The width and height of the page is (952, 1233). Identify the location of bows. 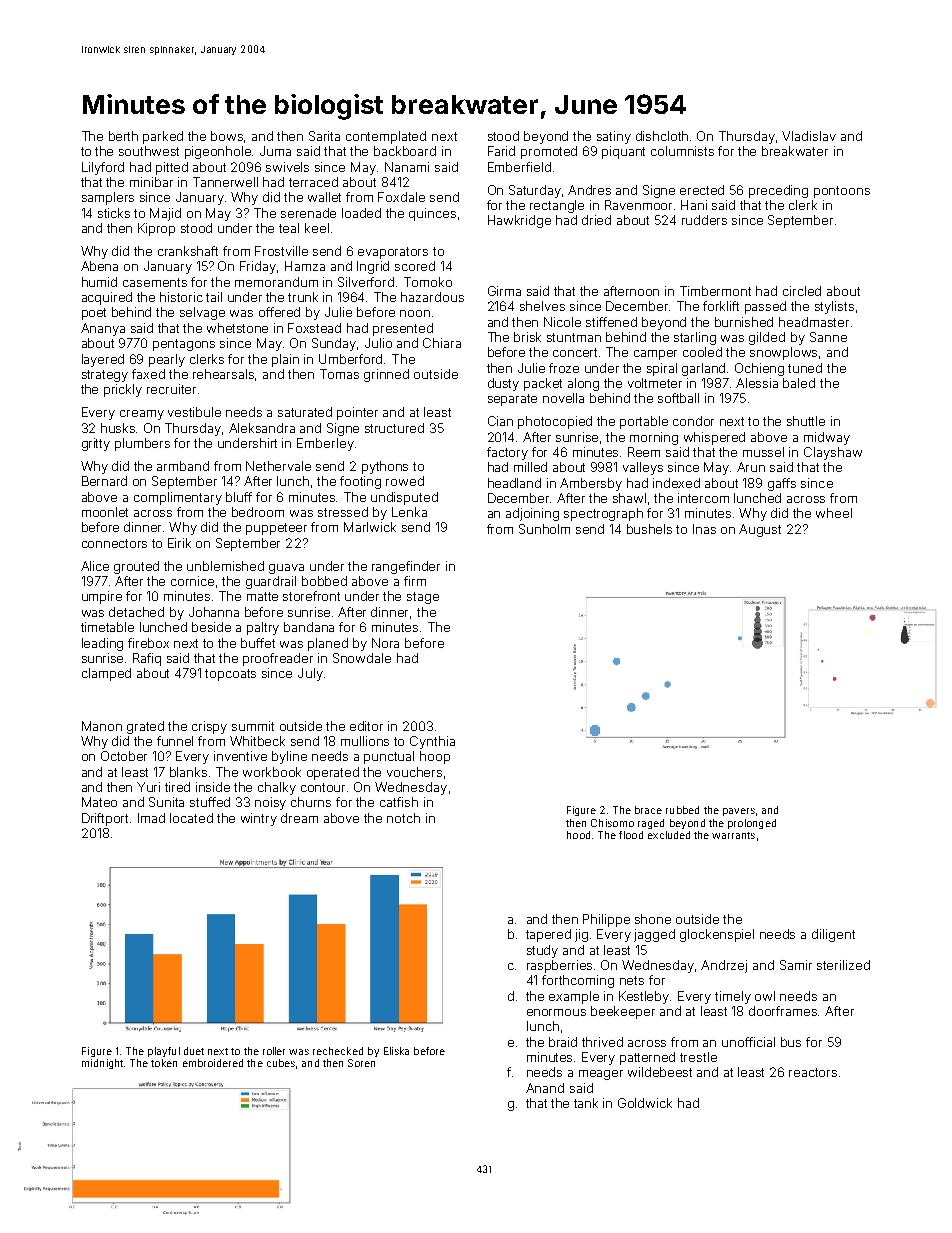
(227, 136).
